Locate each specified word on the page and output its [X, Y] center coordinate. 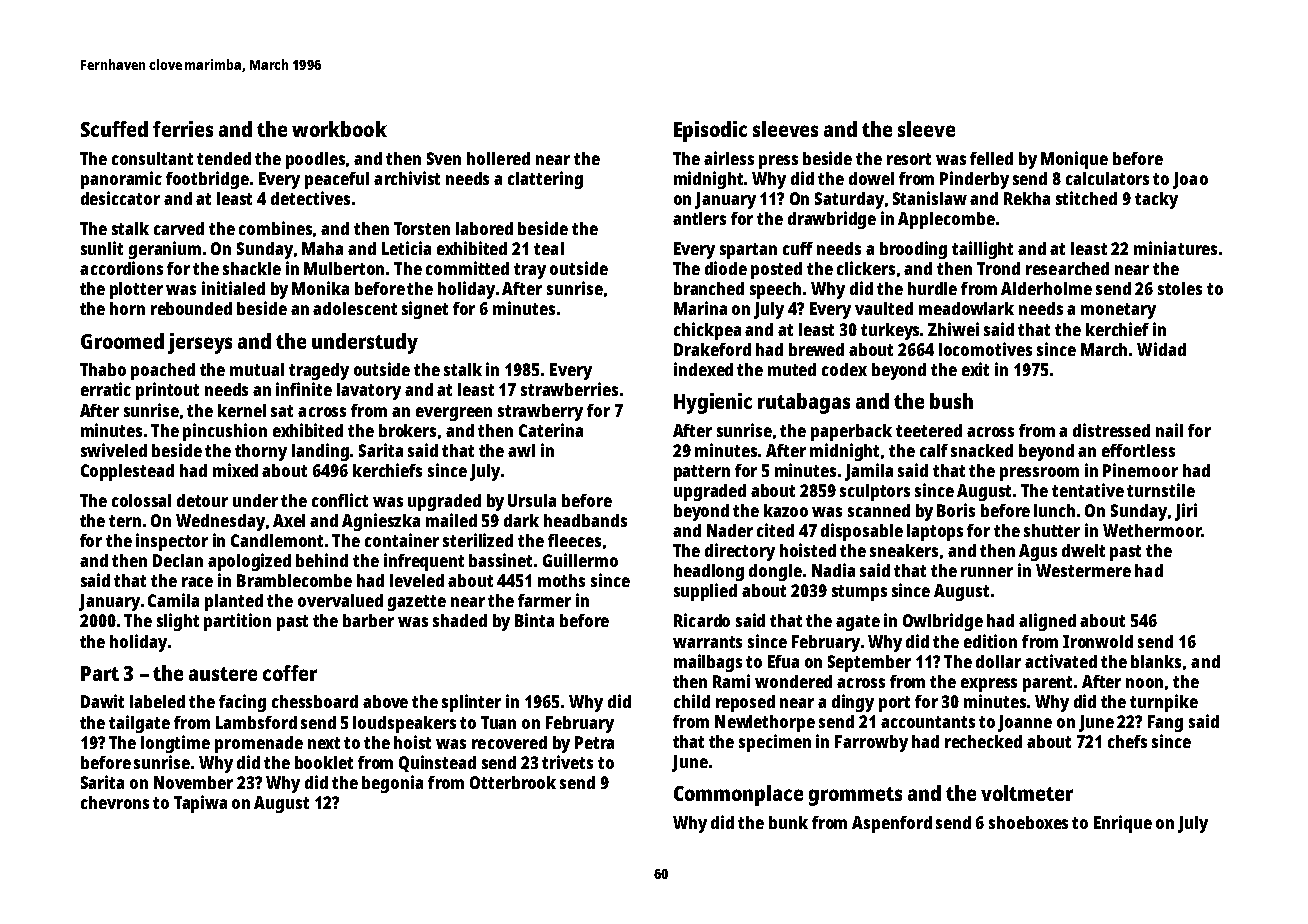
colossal [141, 500]
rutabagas [804, 403]
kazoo [786, 510]
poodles [315, 160]
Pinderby [974, 180]
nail [1169, 430]
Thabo [103, 369]
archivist [407, 178]
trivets [567, 762]
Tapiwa [200, 804]
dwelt [1083, 550]
